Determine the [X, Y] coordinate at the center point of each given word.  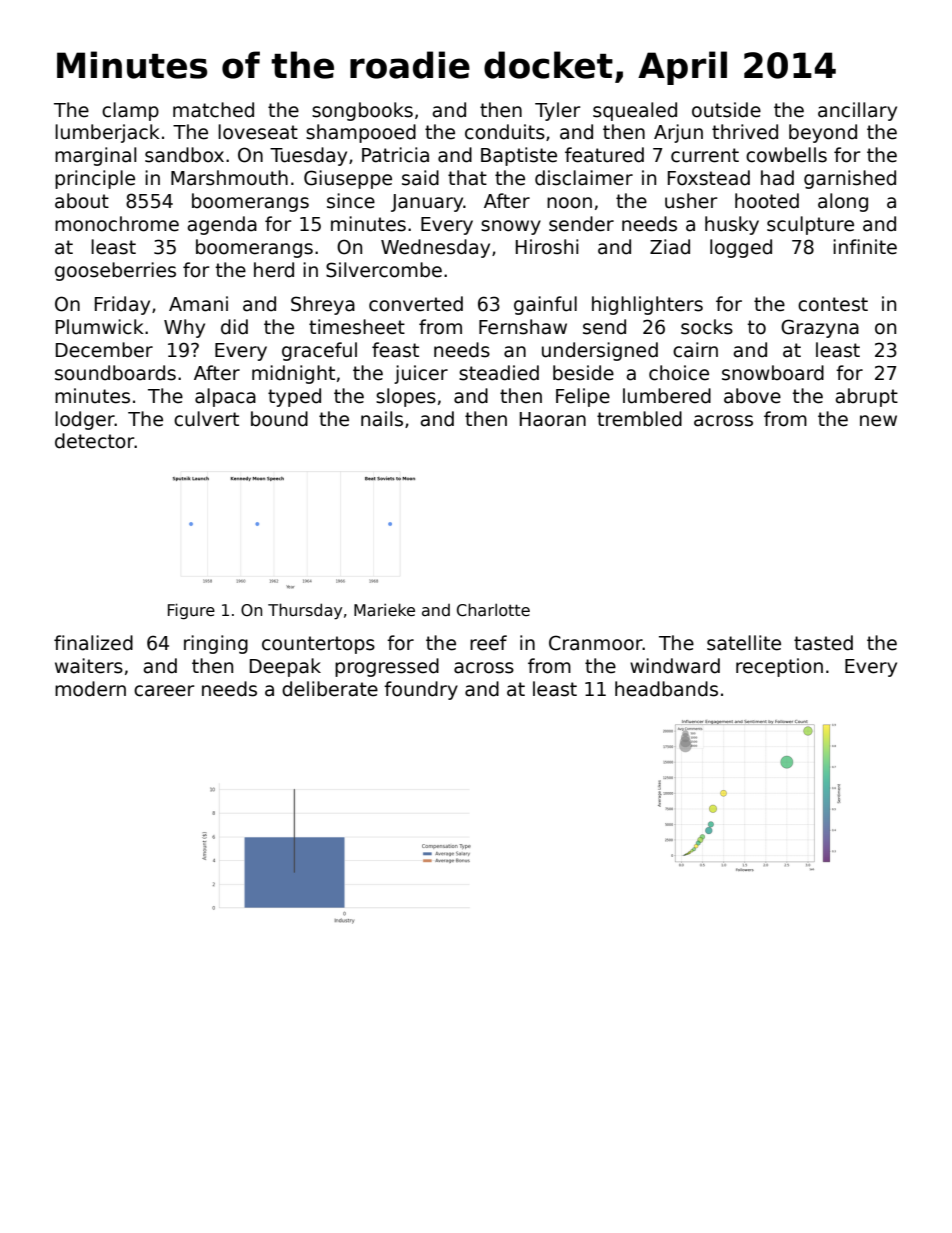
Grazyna [820, 328]
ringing [216, 644]
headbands [666, 689]
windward [675, 666]
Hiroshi [547, 247]
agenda [222, 225]
